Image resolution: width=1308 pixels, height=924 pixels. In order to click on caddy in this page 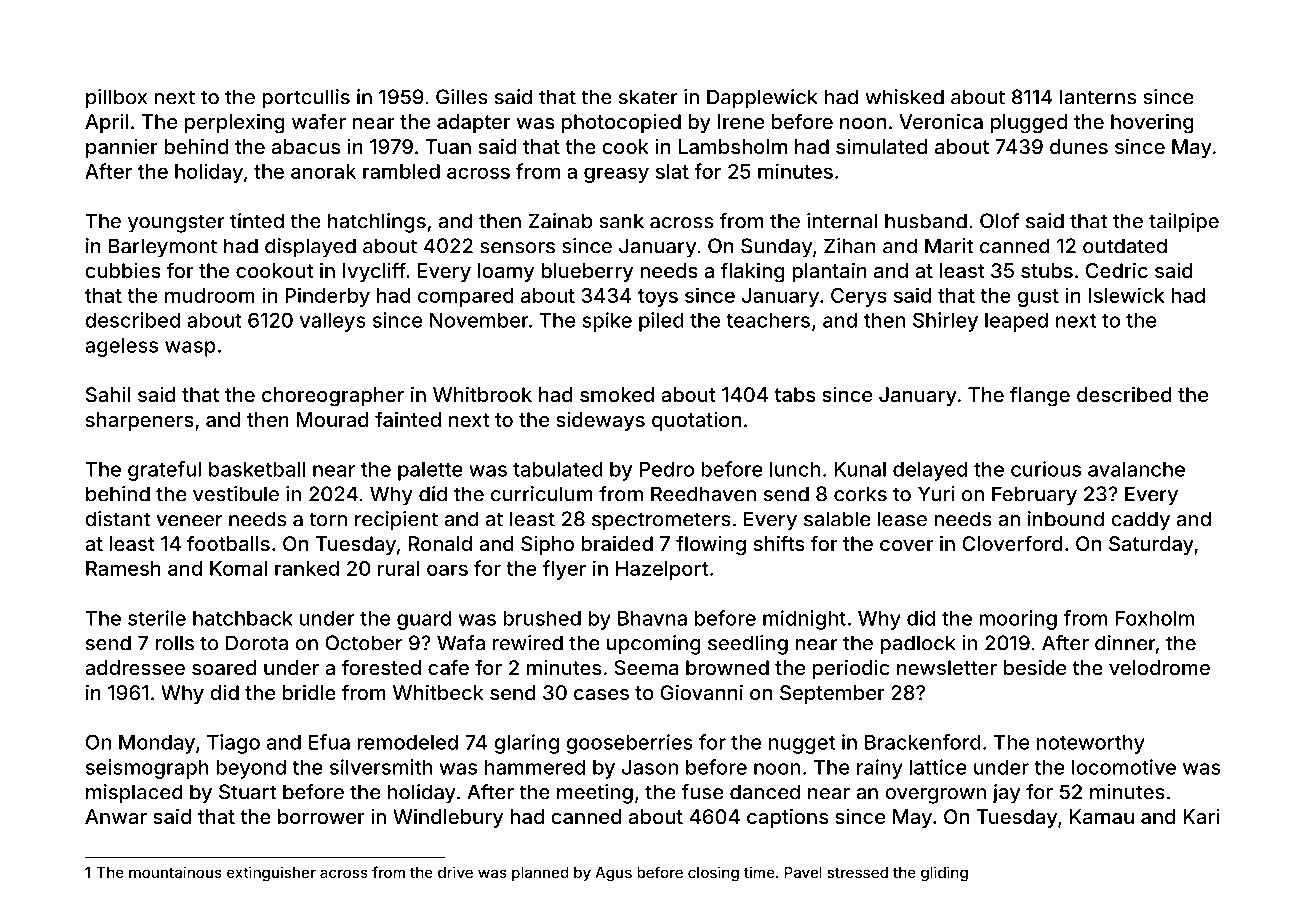, I will do `click(1140, 521)`.
